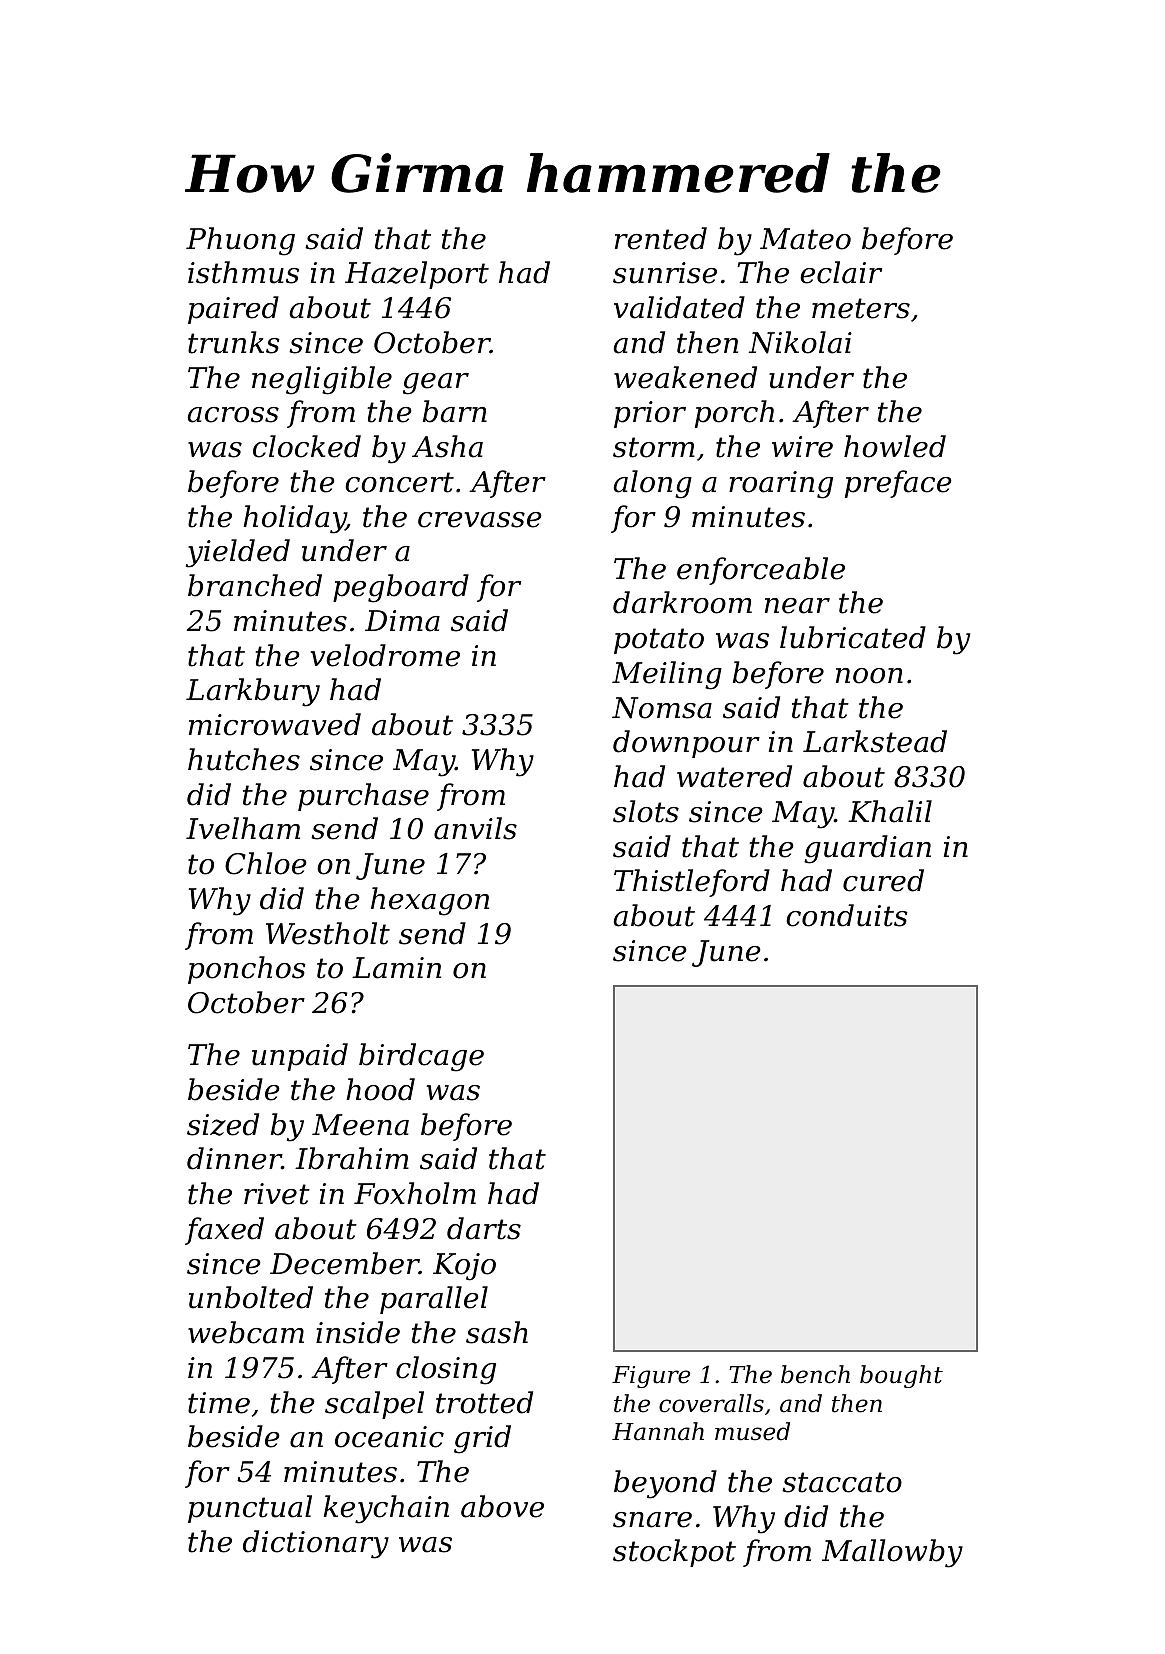 The image size is (1165, 1654). I want to click on Meena, so click(360, 1125).
